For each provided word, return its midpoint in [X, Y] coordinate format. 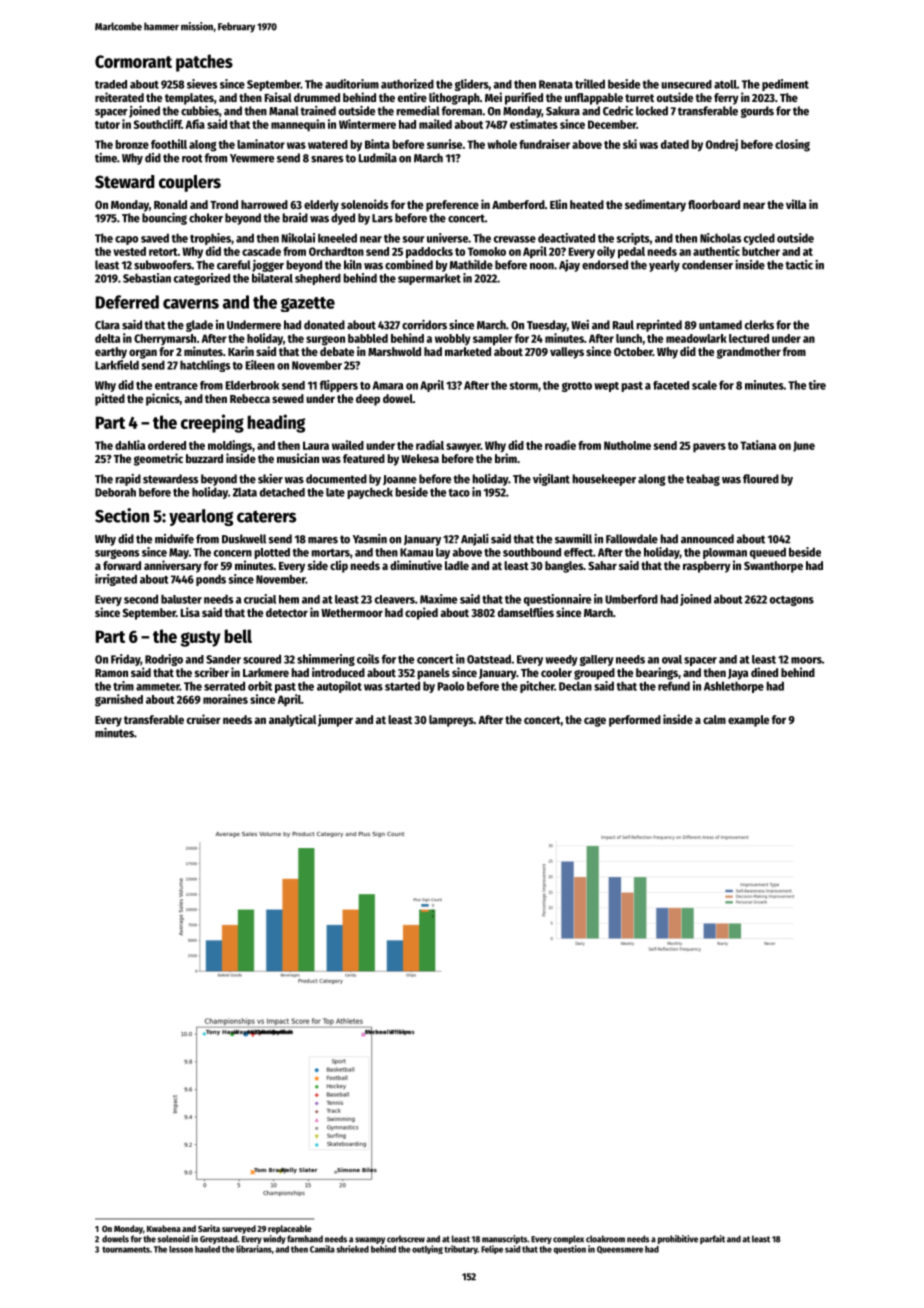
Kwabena [164, 1228]
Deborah [115, 492]
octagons [792, 601]
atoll [725, 84]
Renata [556, 84]
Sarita [209, 1228]
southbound [532, 552]
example [748, 721]
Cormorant [133, 61]
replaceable [290, 1229]
